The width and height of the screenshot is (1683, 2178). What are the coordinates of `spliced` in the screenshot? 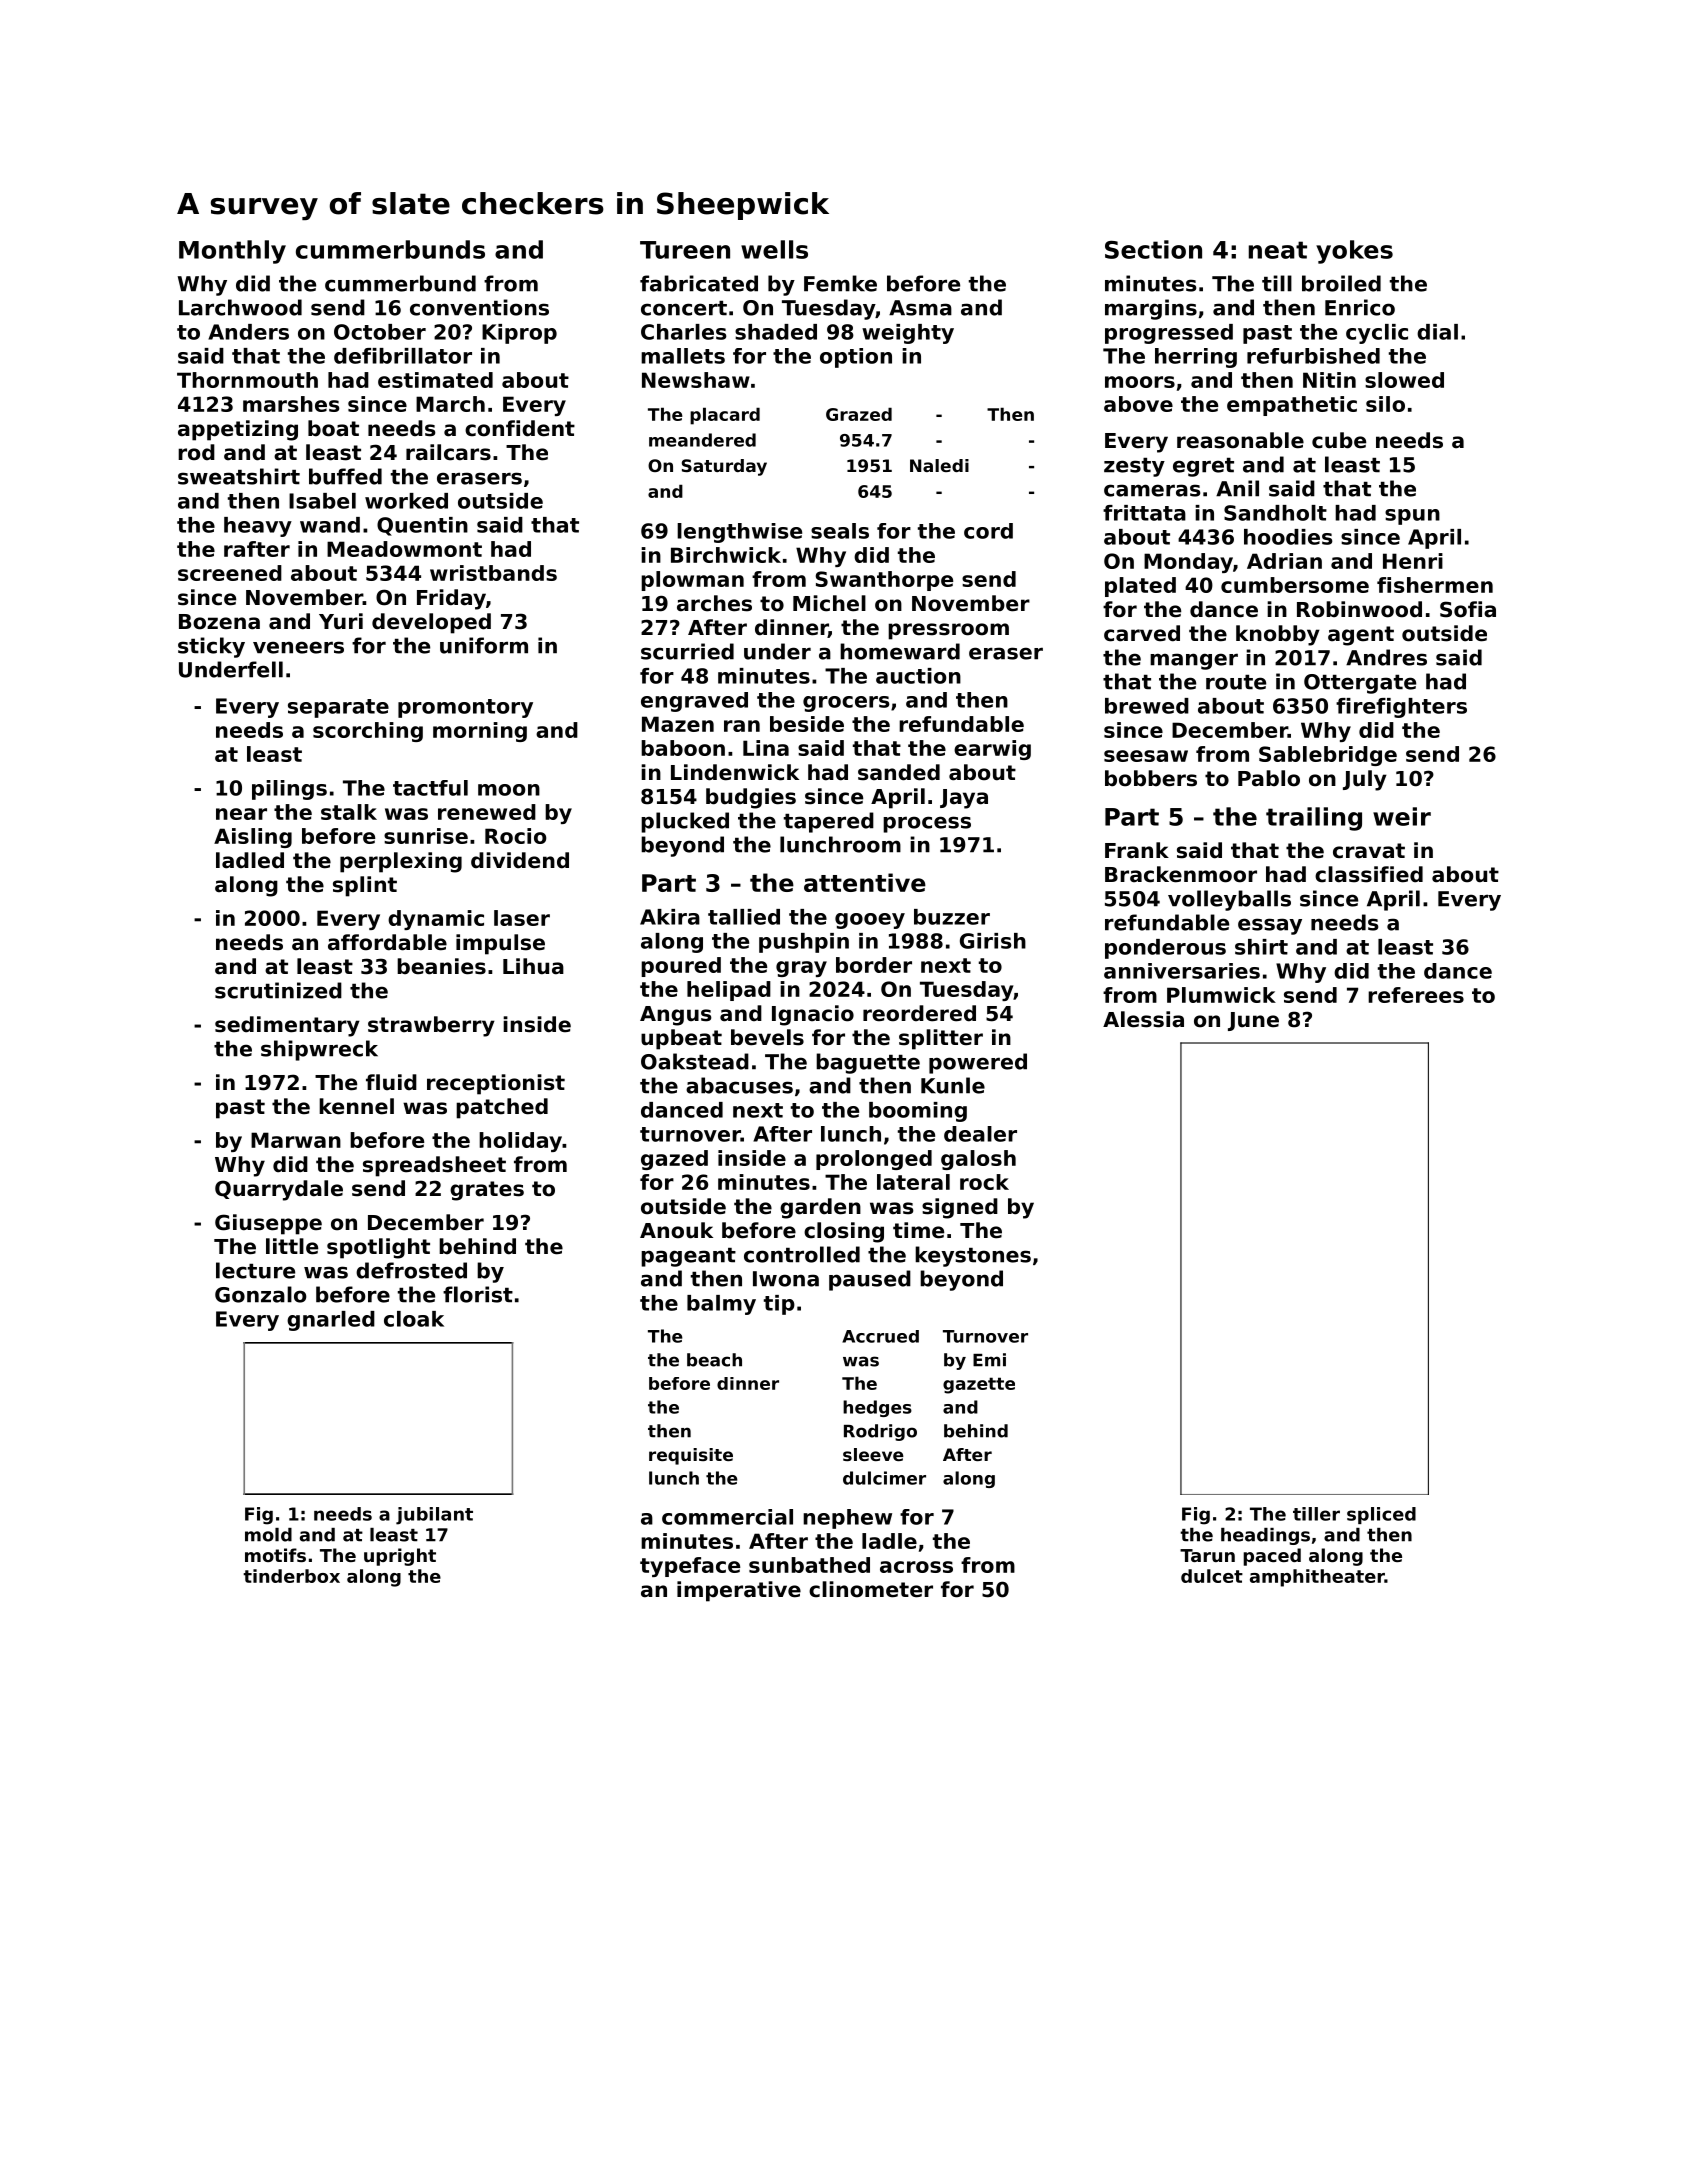 It's located at (1381, 1515).
